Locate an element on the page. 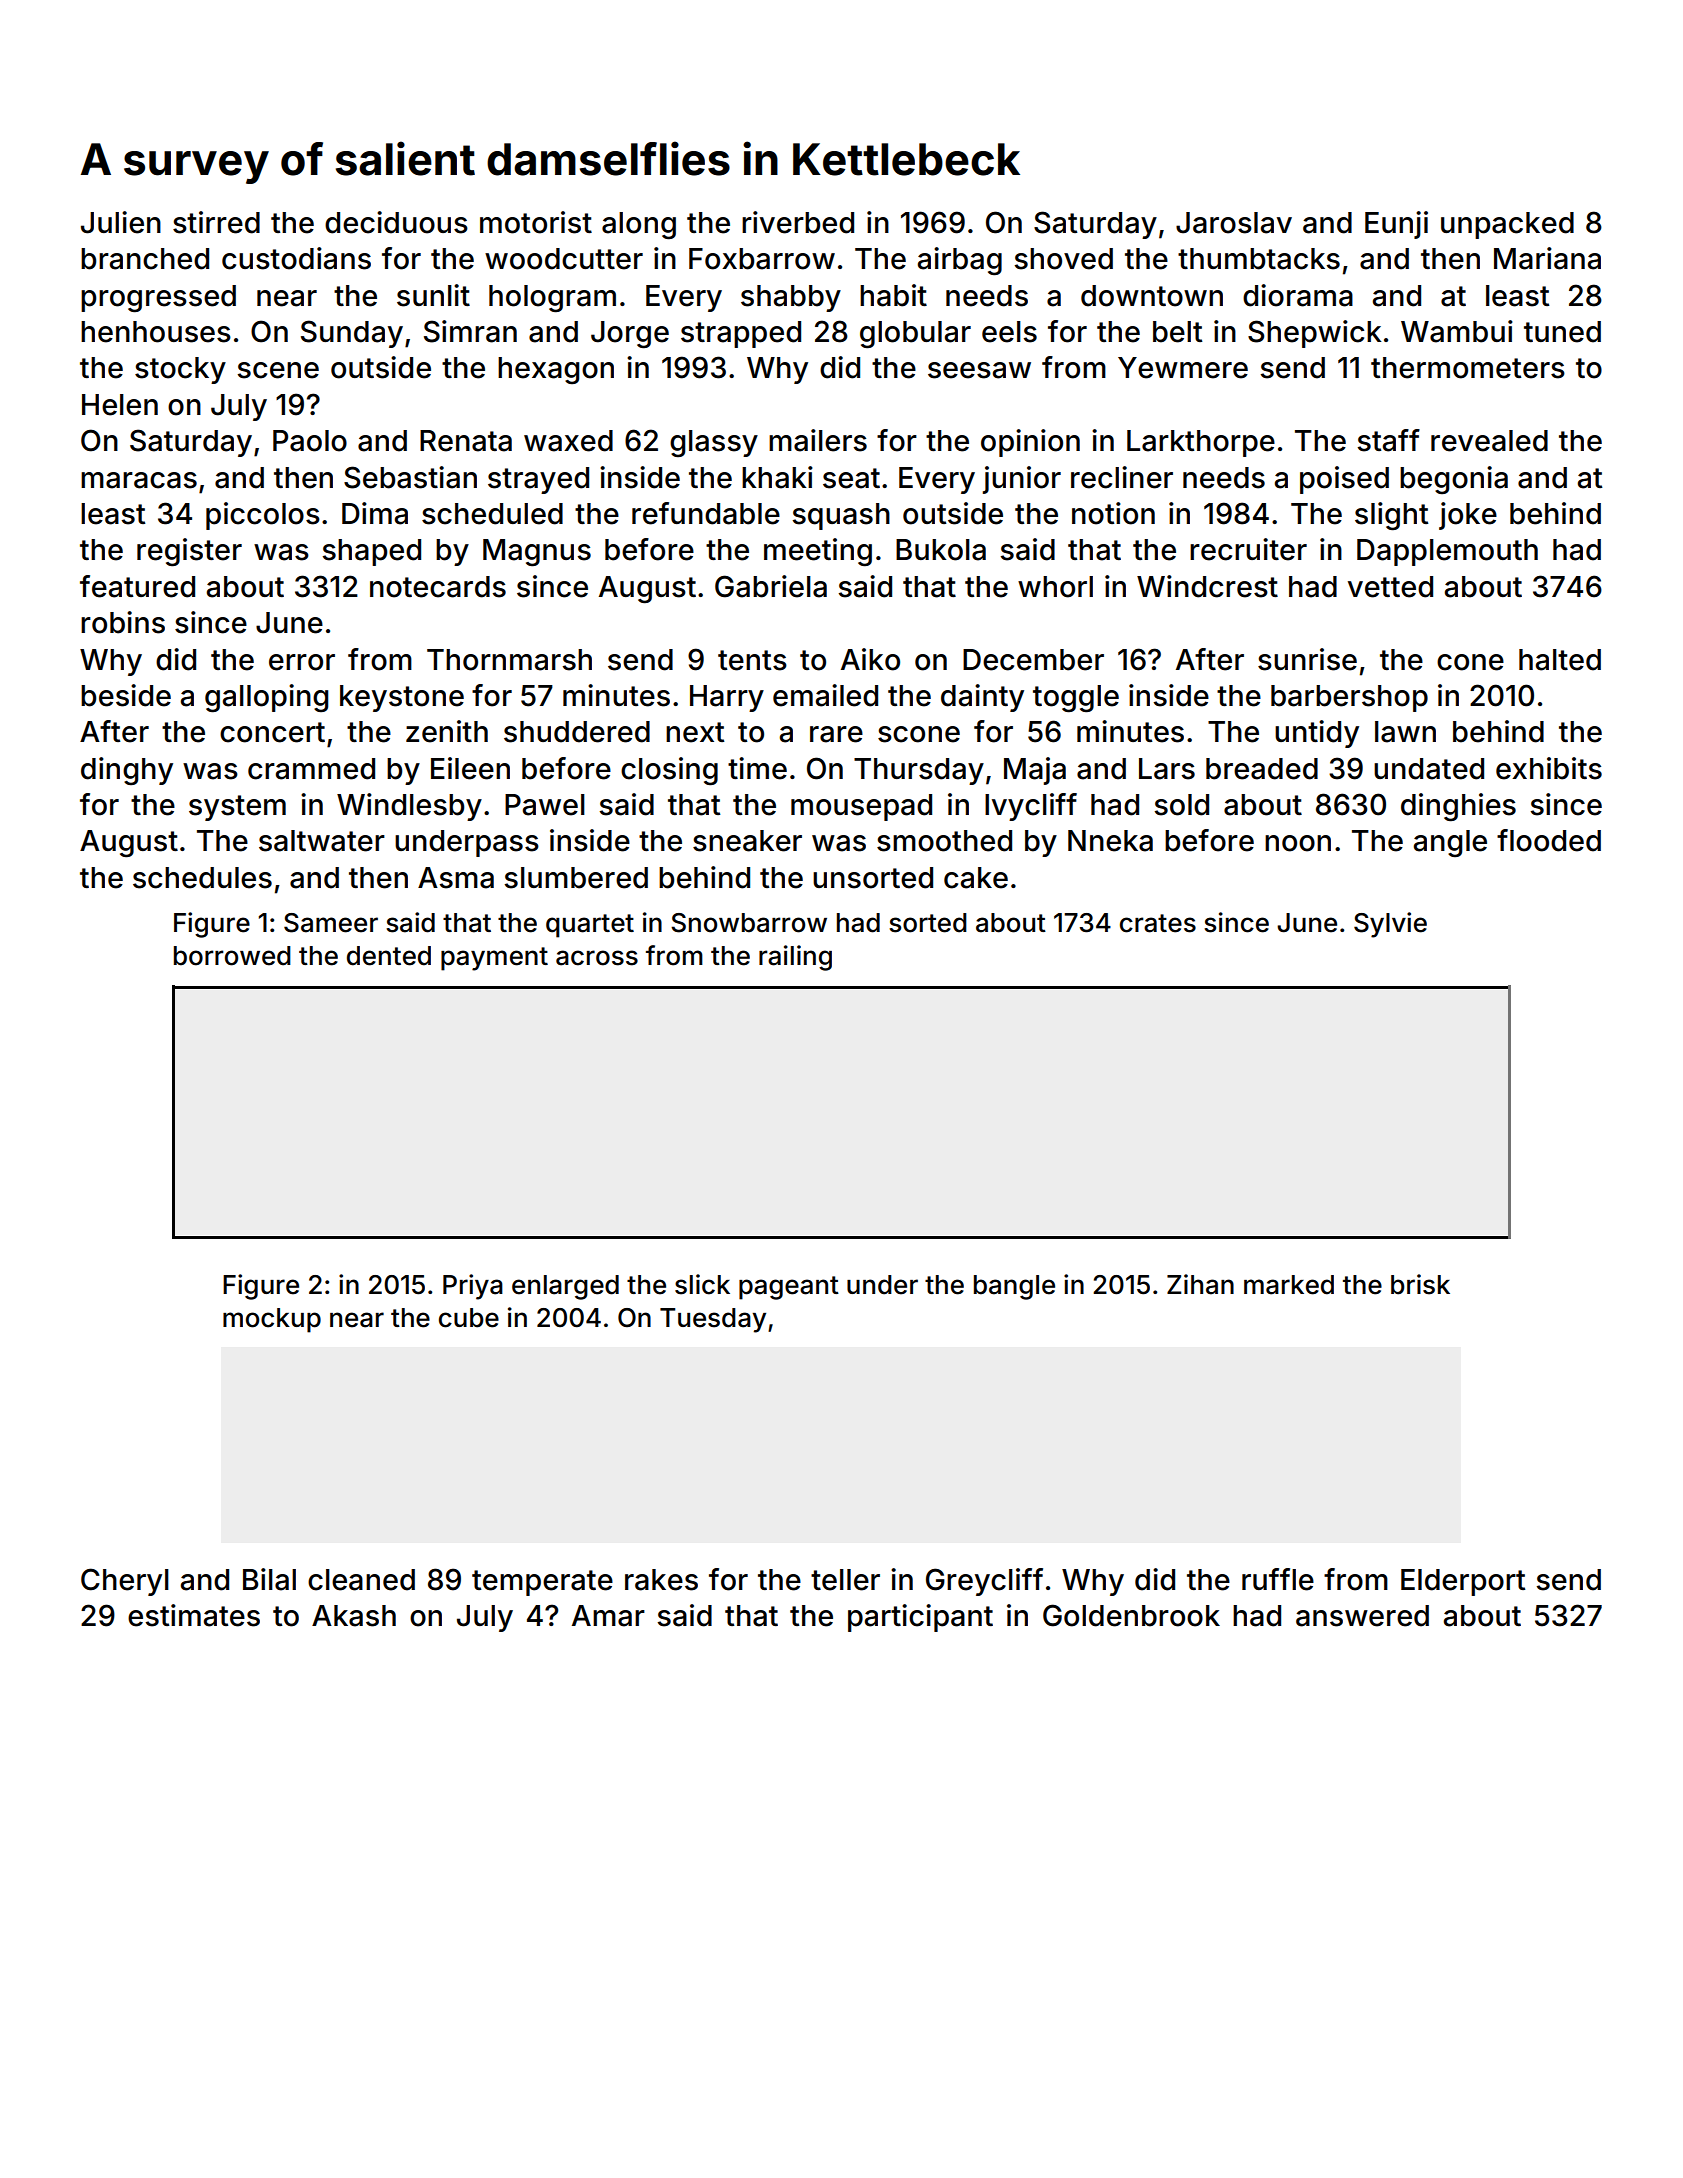 The image size is (1683, 2178). notecards is located at coordinates (438, 587).
